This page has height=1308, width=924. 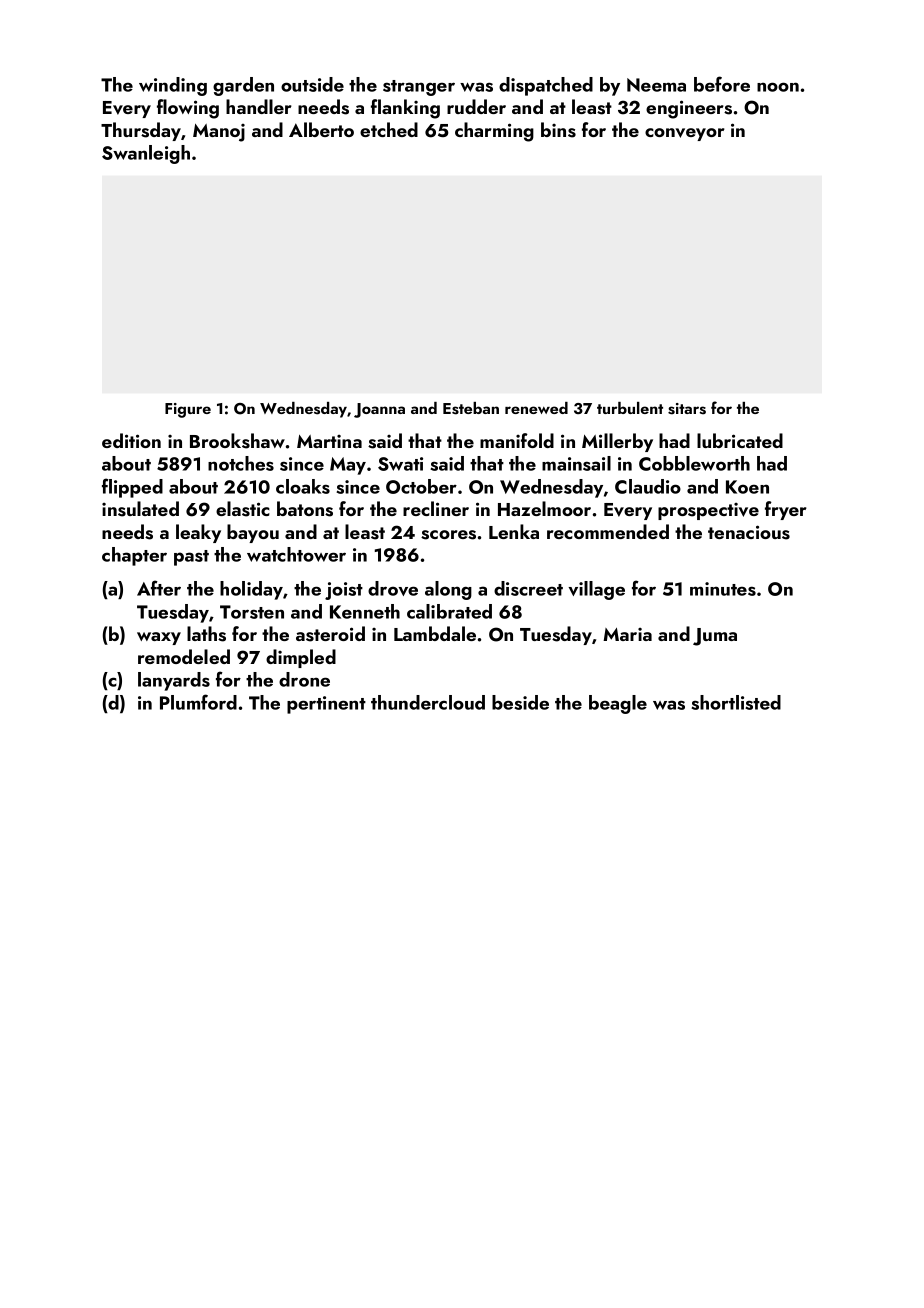 I want to click on waxy, so click(x=159, y=638).
